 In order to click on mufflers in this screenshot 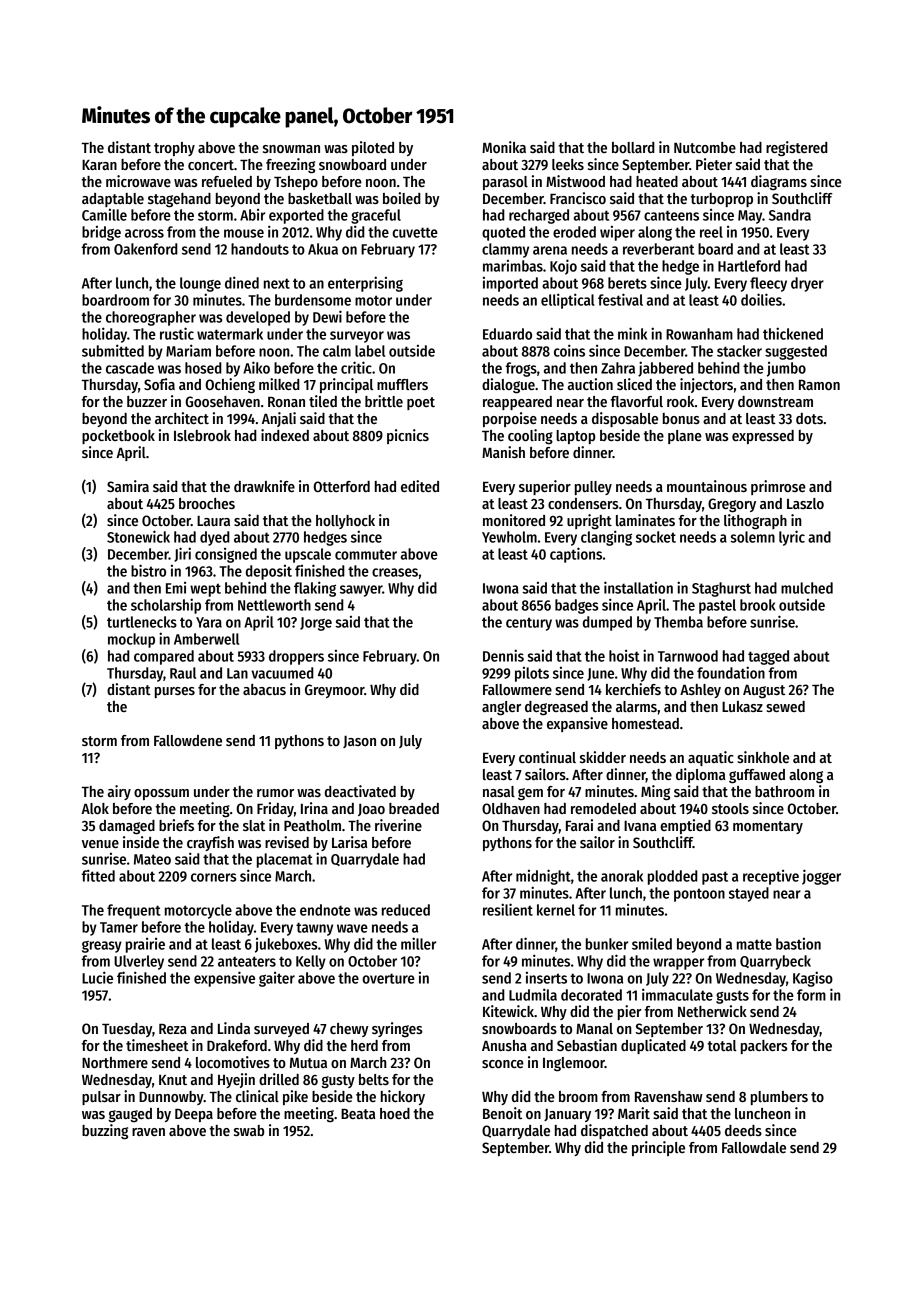, I will do `click(402, 384)`.
